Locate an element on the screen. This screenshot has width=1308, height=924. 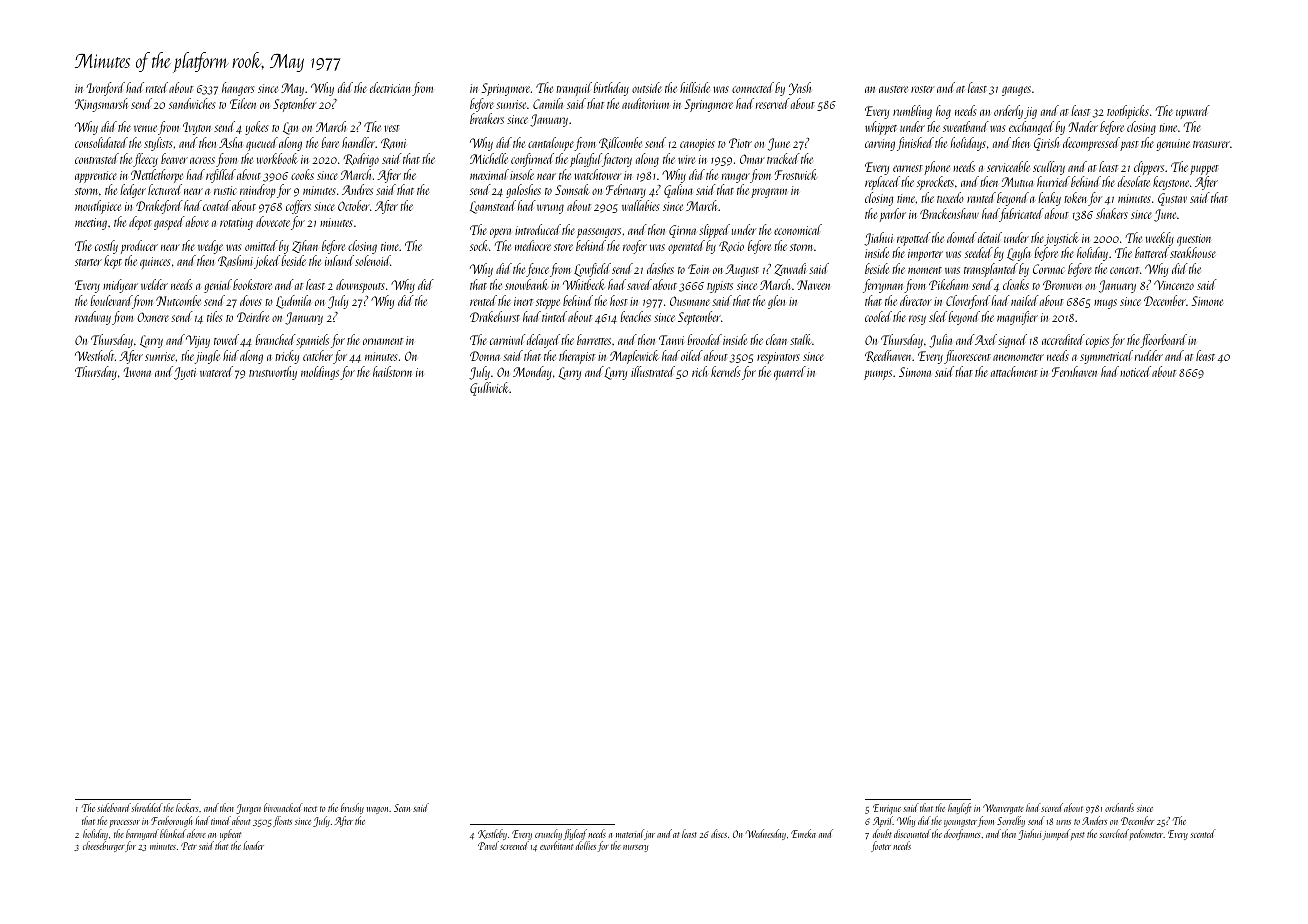
Vijay is located at coordinates (198, 341).
